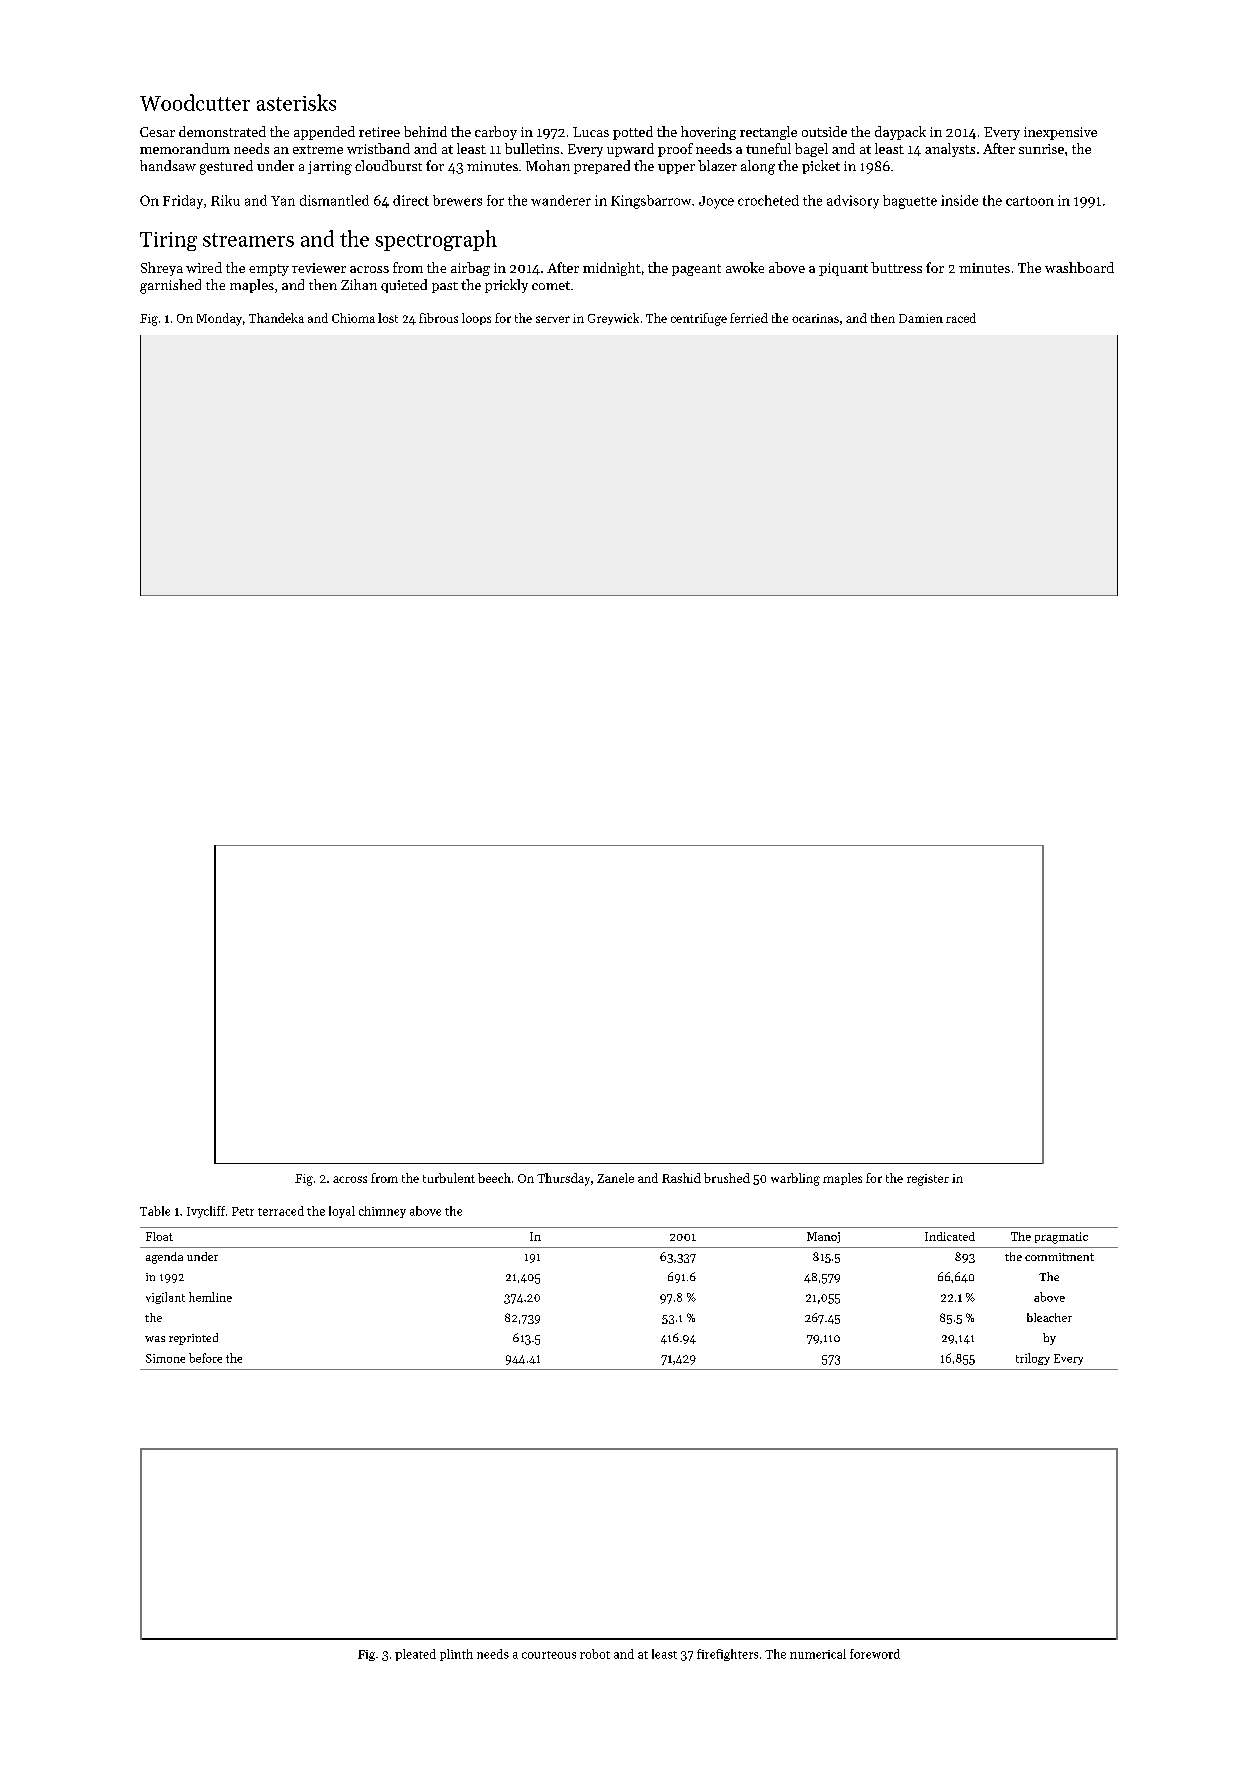  Describe the element at coordinates (950, 150) in the screenshot. I see `analysts` at that location.
